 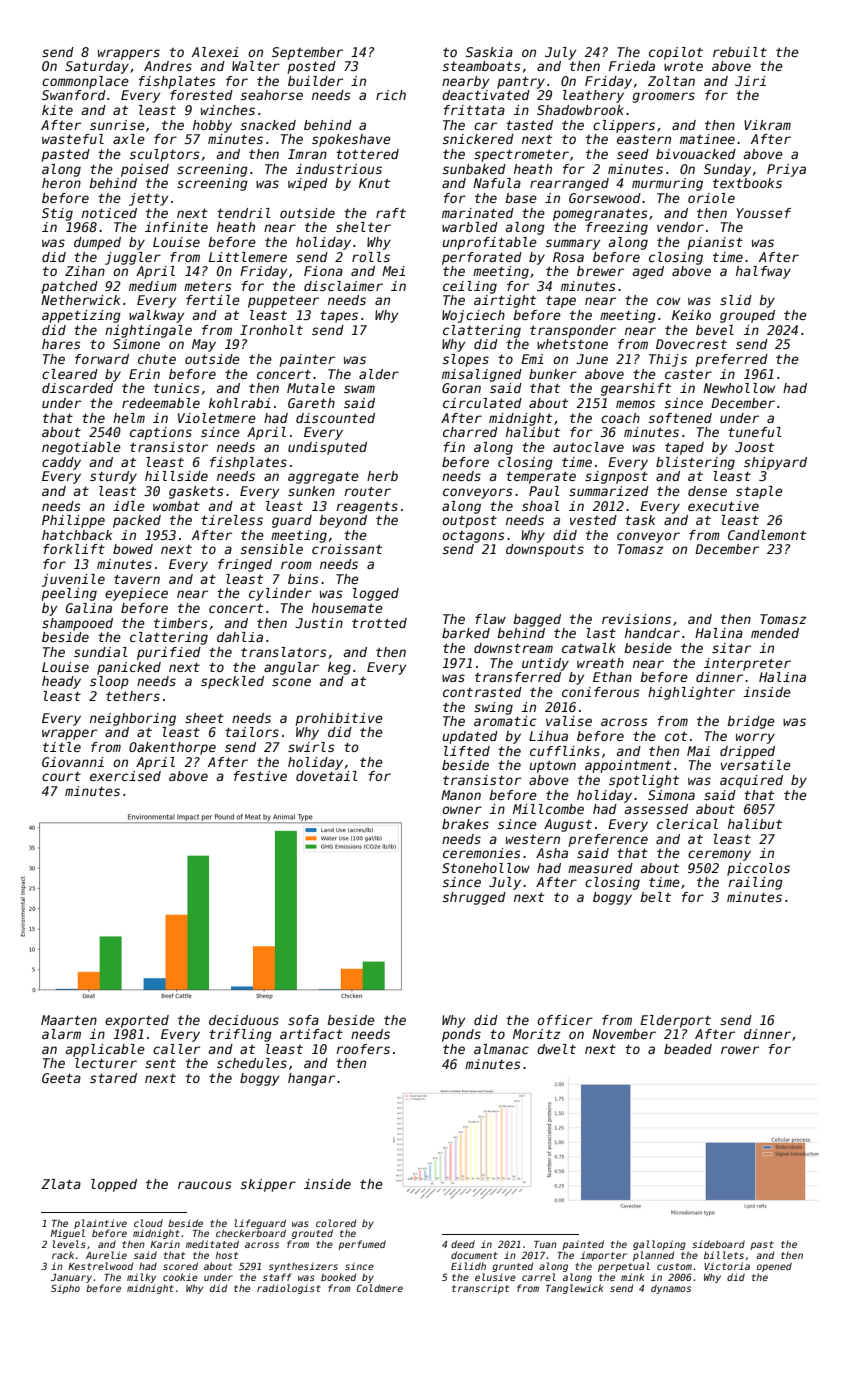 I want to click on sculptors, so click(x=165, y=155).
